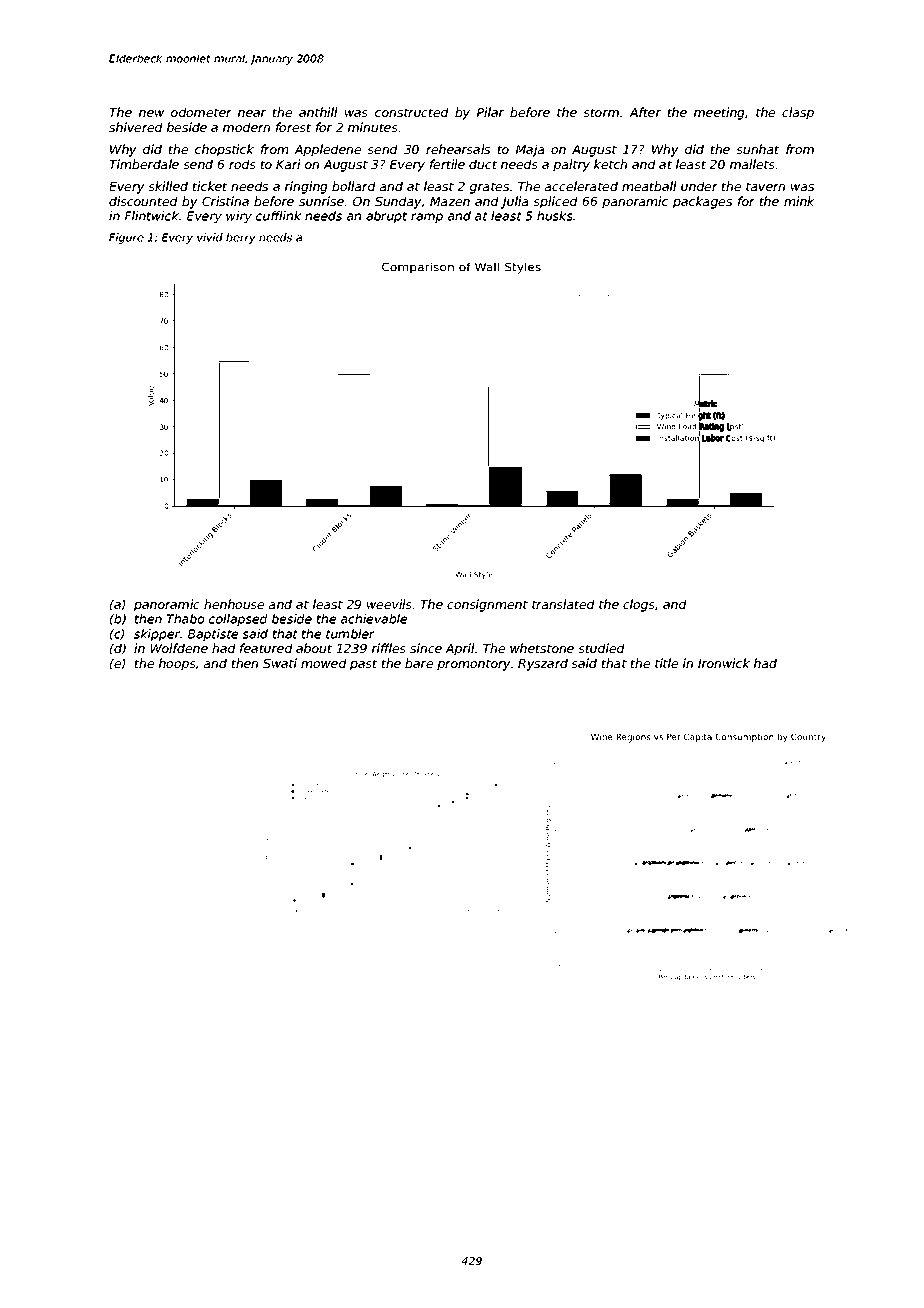 This image has height=1308, width=924. I want to click on Ryszard, so click(543, 664).
